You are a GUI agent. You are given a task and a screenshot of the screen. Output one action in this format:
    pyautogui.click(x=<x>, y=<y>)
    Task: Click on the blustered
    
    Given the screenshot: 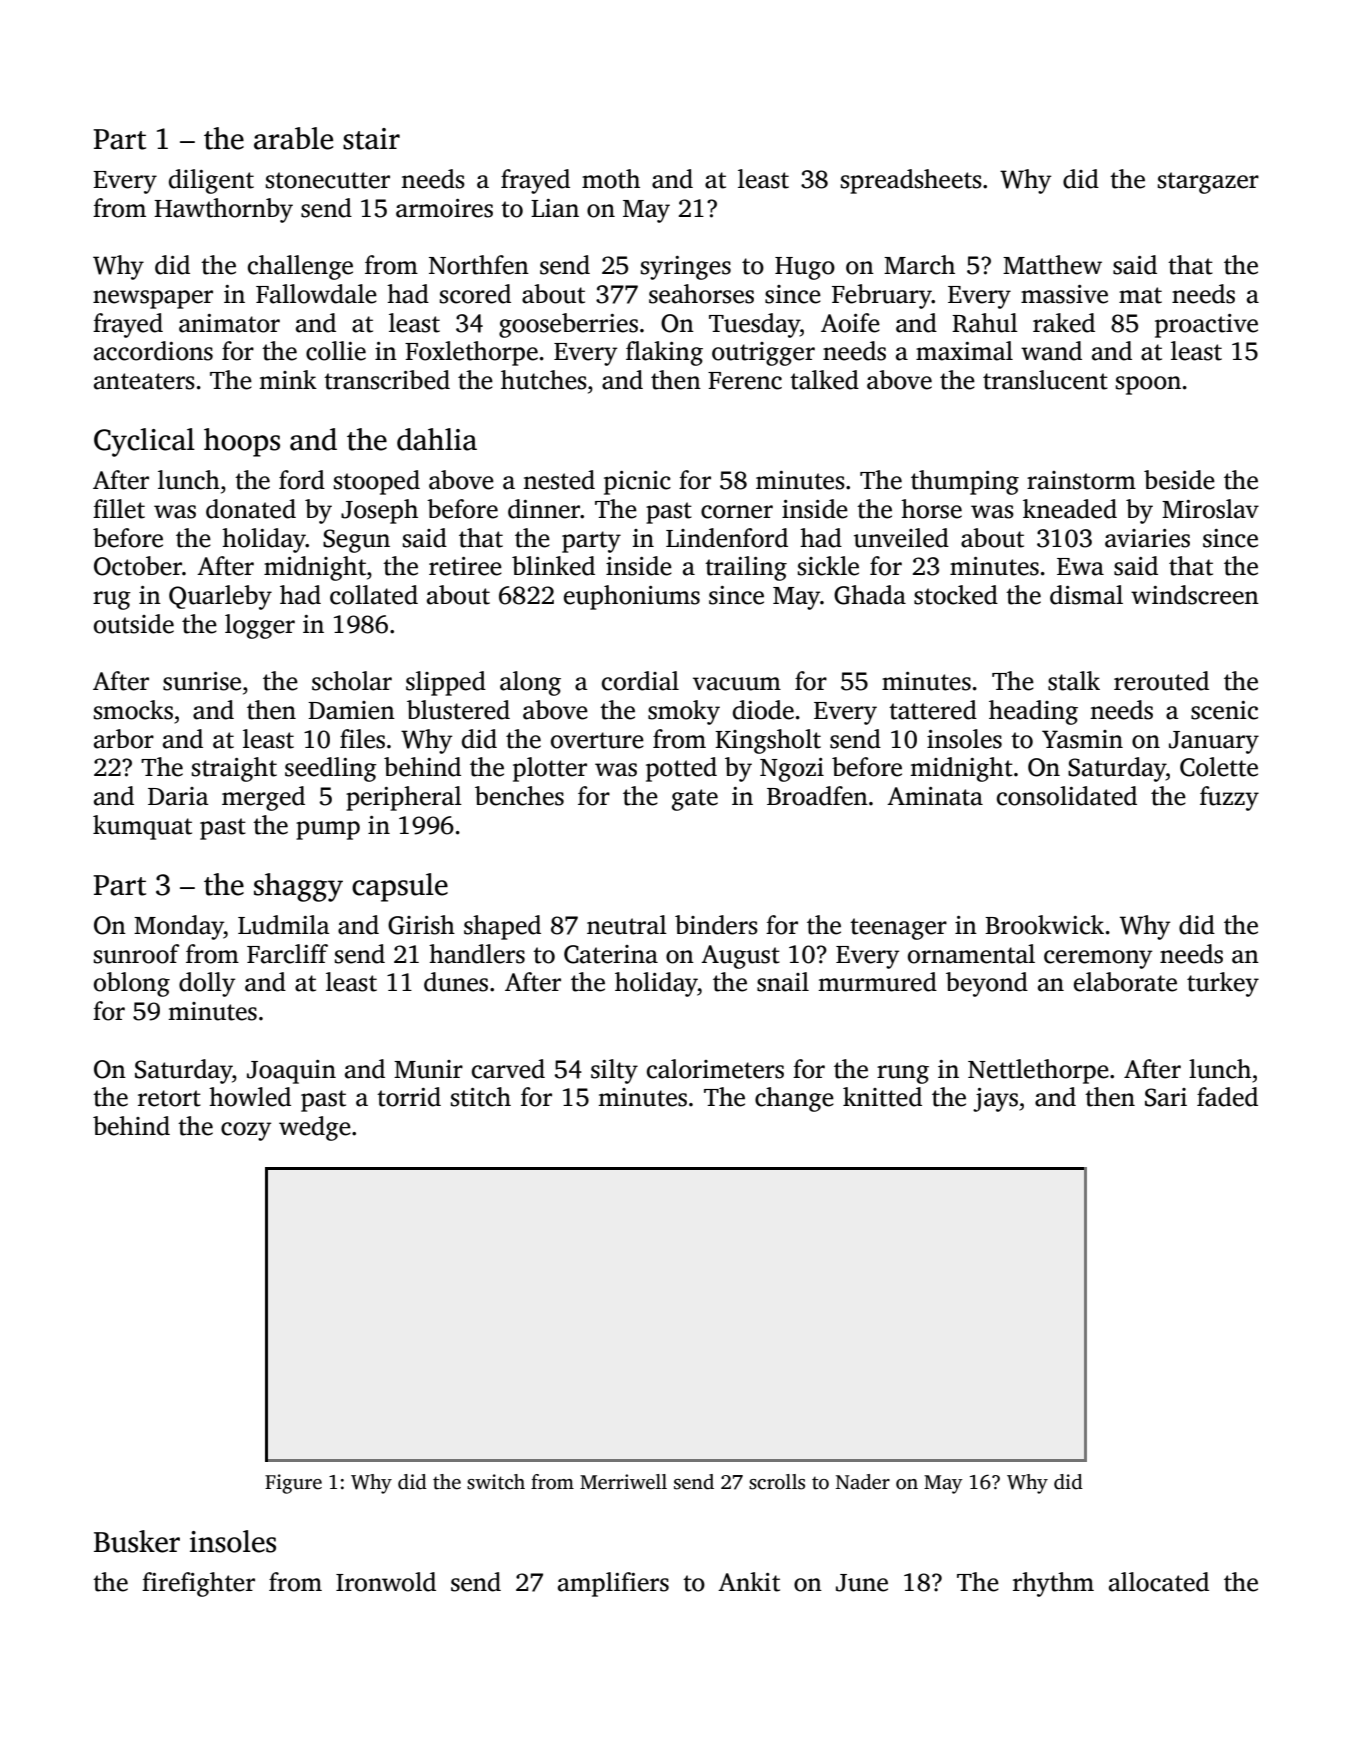 What is the action you would take?
    pyautogui.click(x=458, y=710)
